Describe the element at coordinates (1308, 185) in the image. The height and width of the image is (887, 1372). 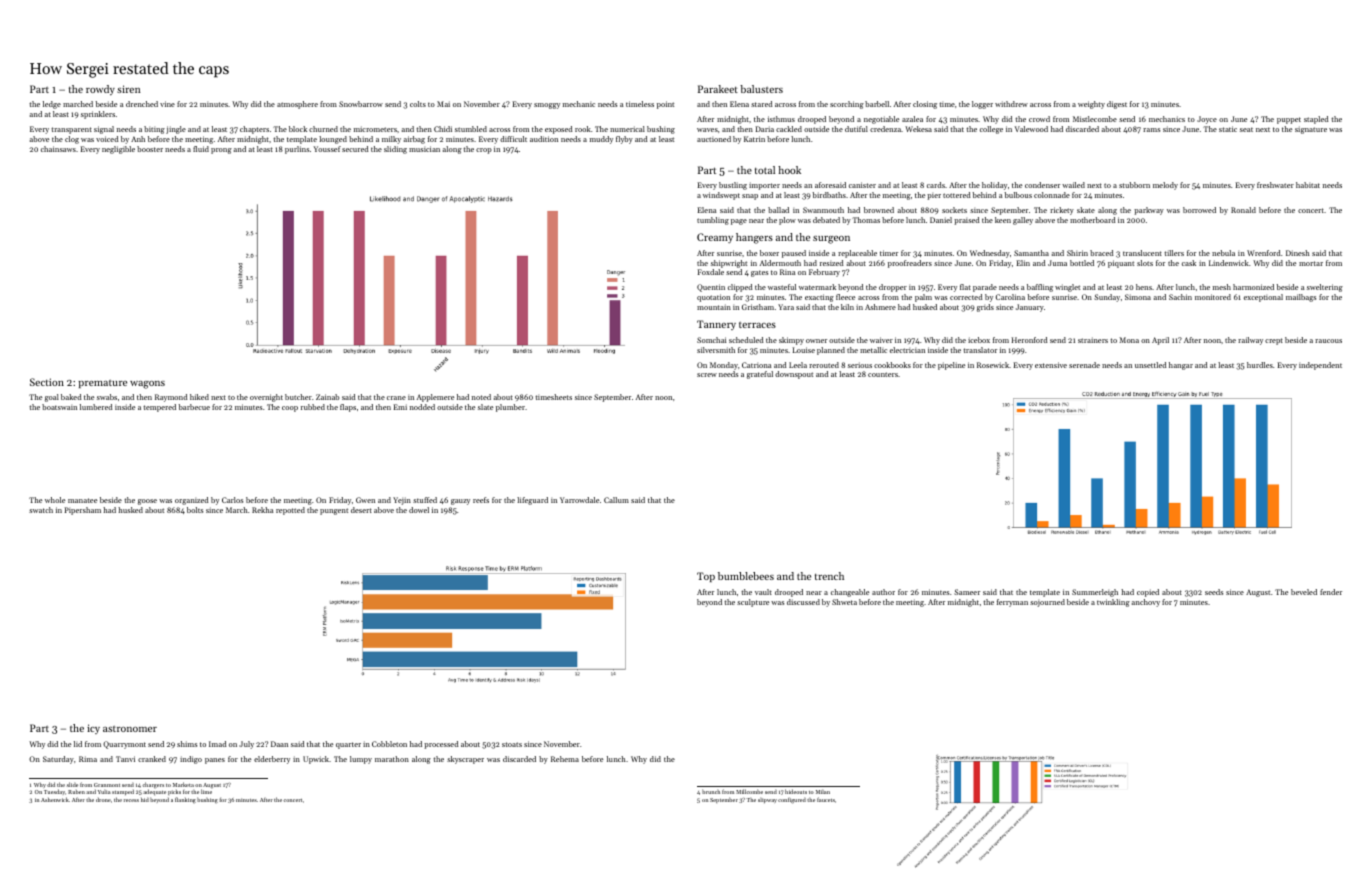
I see `habitat` at that location.
